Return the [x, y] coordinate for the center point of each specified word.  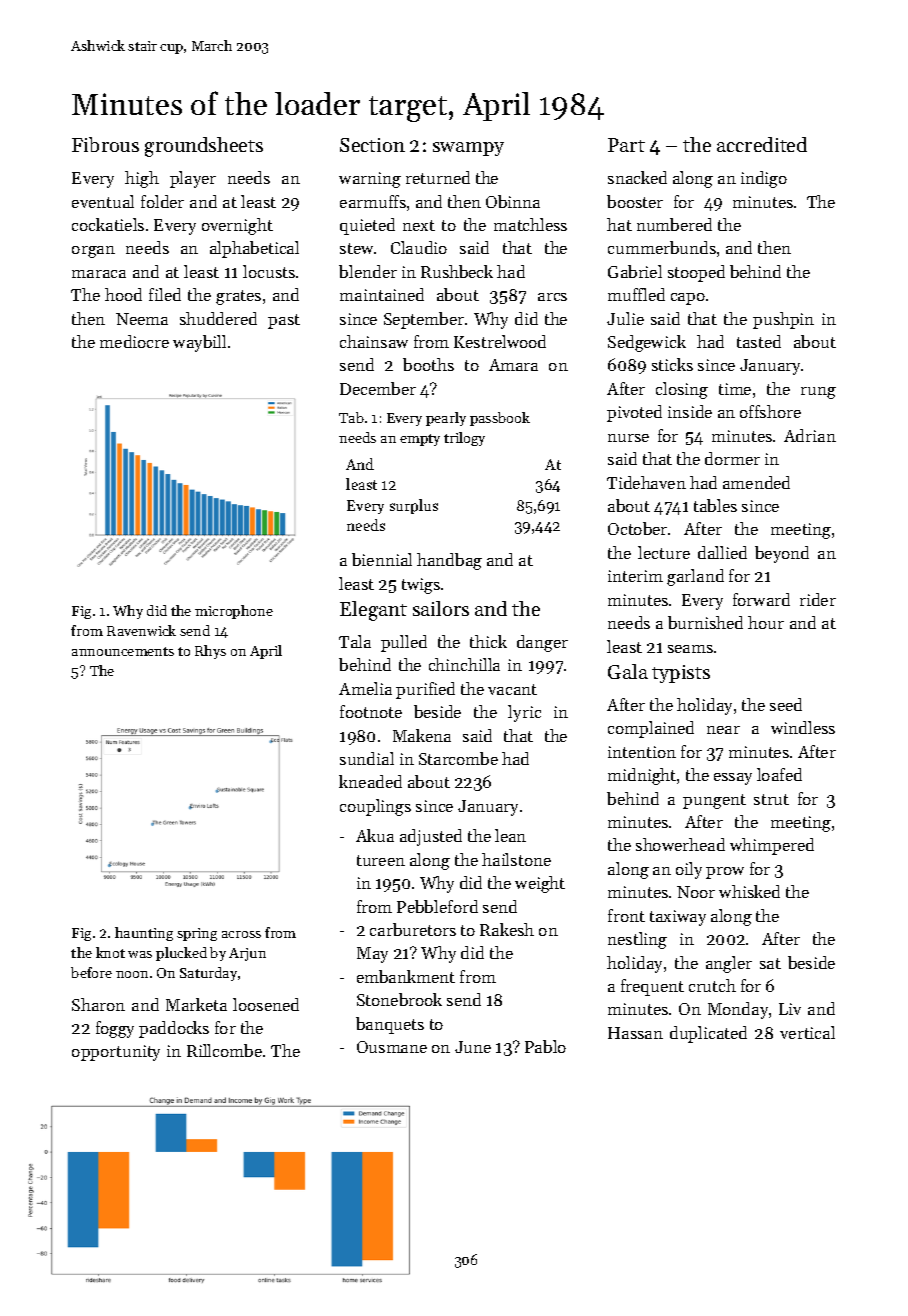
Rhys [210, 652]
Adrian [810, 435]
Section [372, 145]
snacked [637, 177]
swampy [468, 149]
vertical [807, 1032]
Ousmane [392, 1047]
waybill [199, 343]
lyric [524, 713]
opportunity [116, 1053]
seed [786, 704]
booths [428, 364]
